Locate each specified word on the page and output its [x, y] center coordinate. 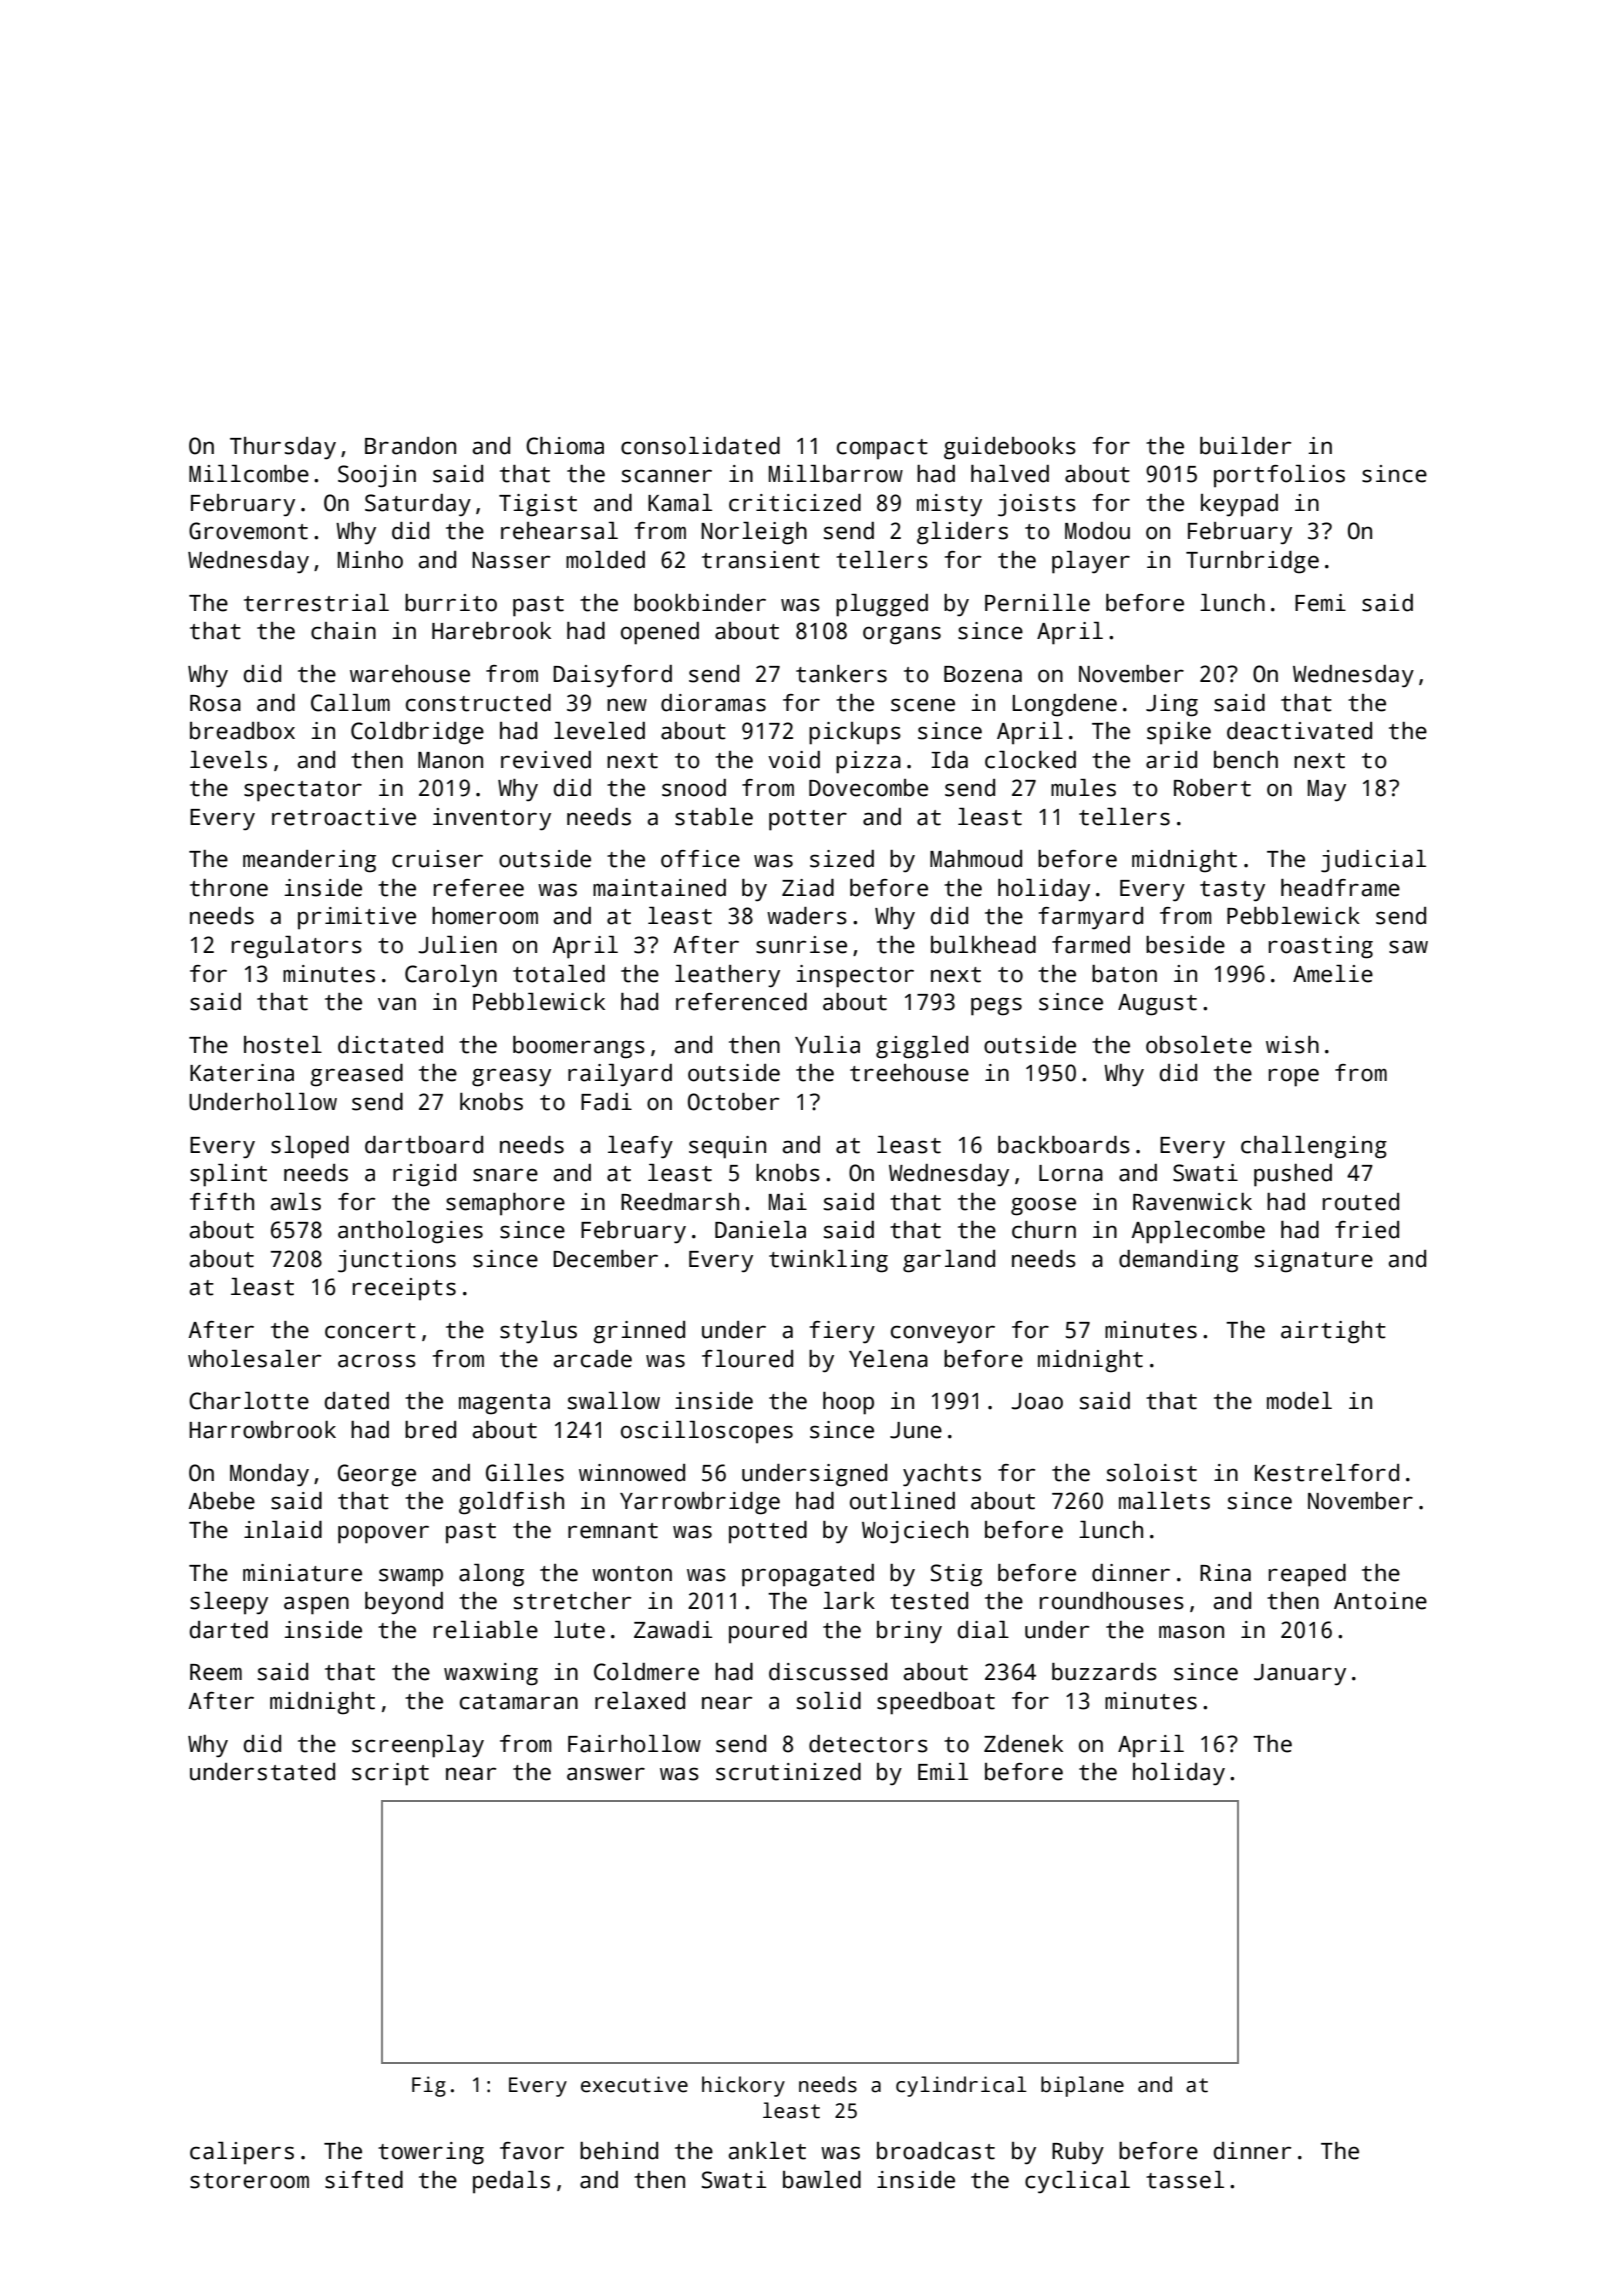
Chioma [565, 446]
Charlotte [249, 1401]
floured [747, 1359]
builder [1245, 446]
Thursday [283, 448]
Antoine [1380, 1601]
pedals [511, 2182]
